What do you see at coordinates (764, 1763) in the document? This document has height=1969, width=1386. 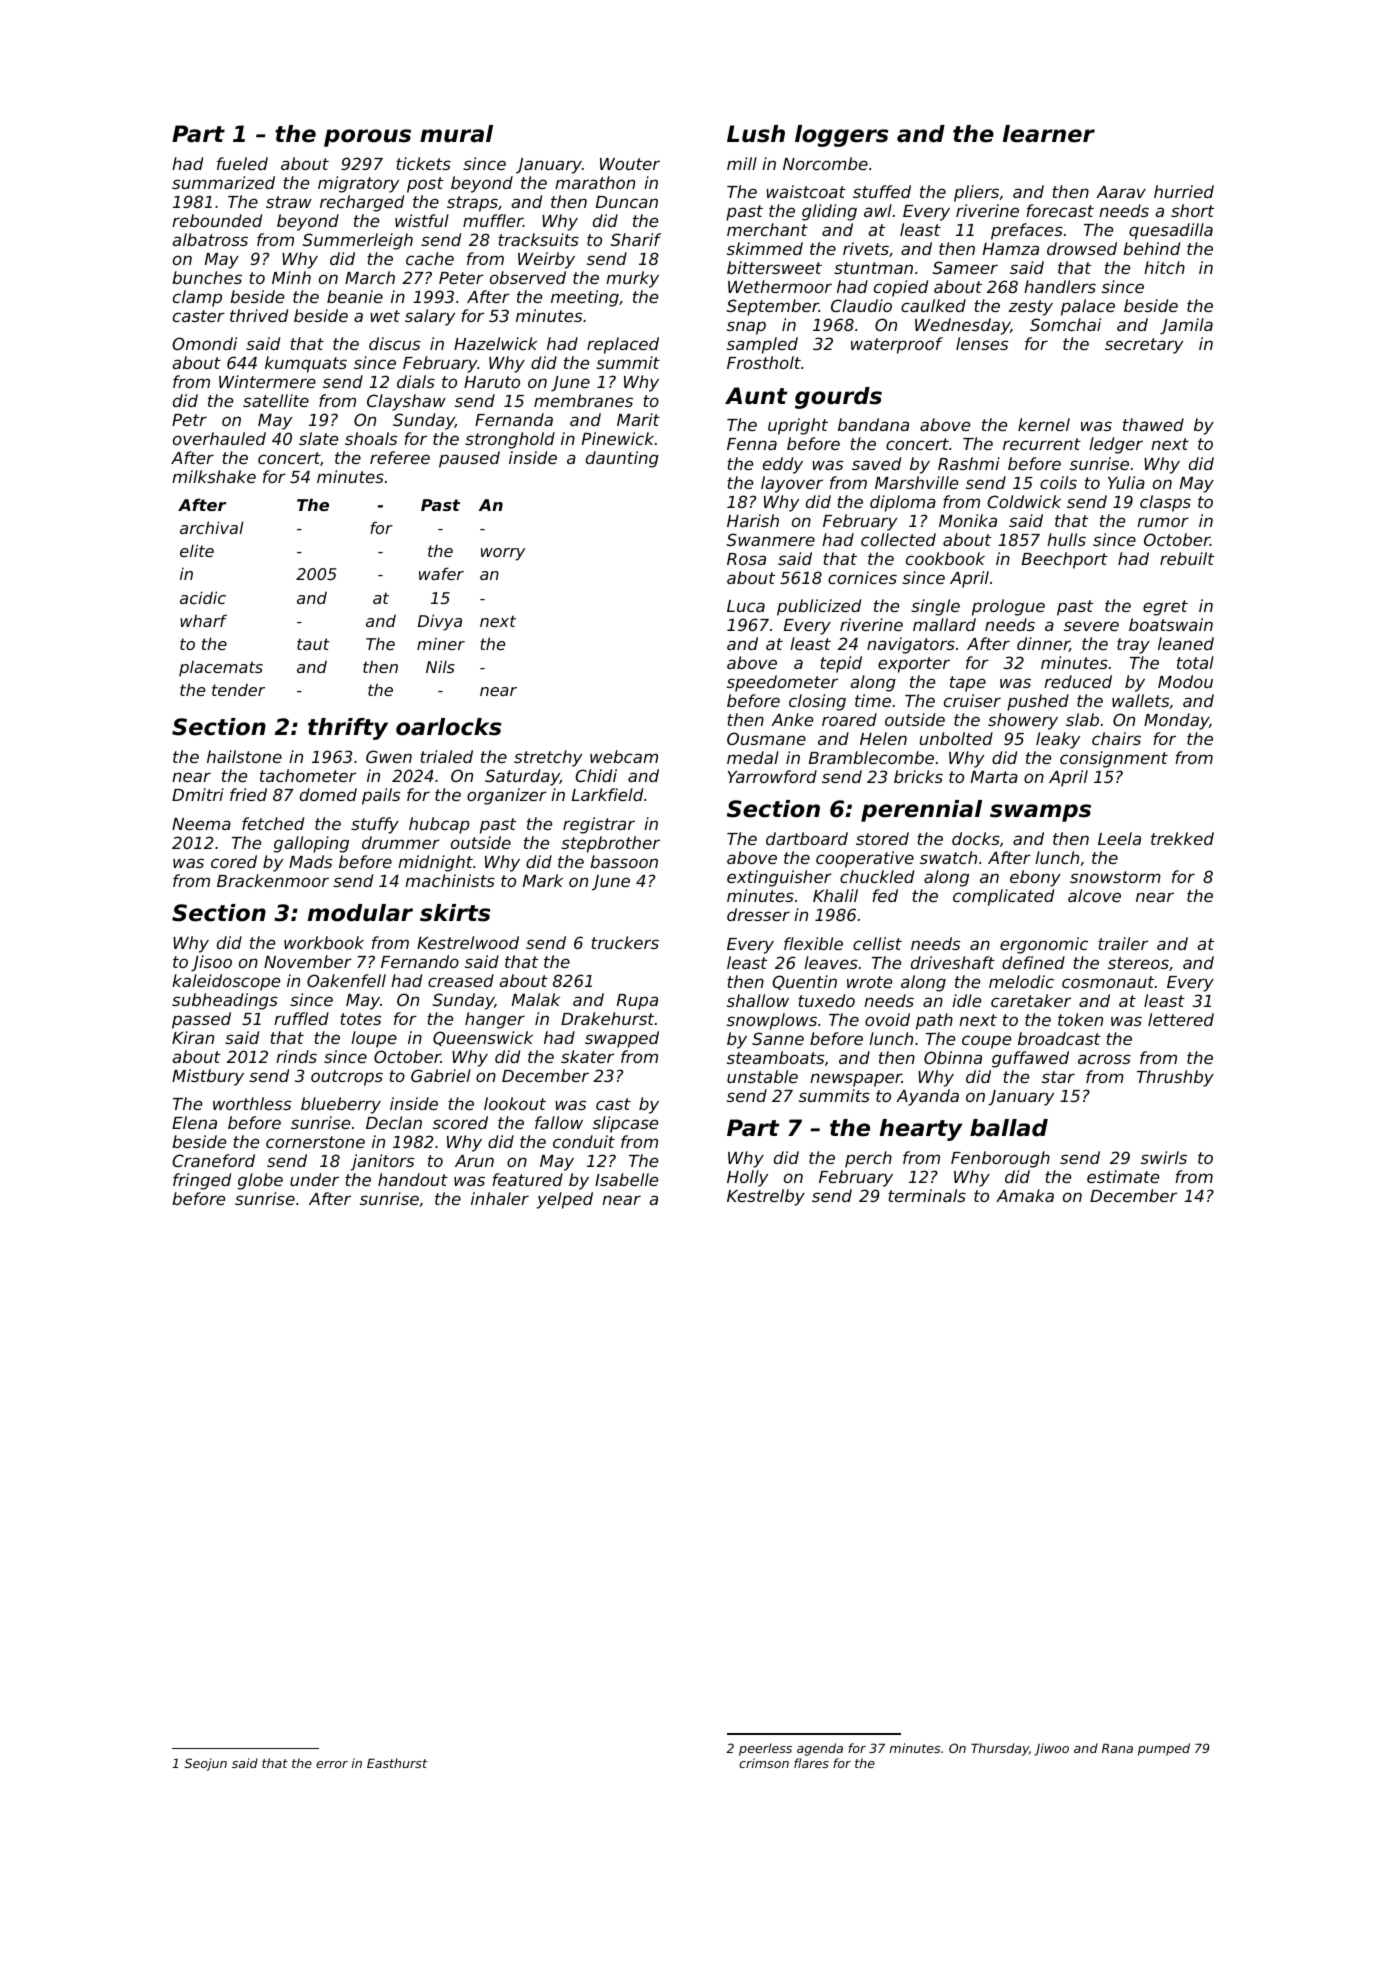 I see `crimson` at bounding box center [764, 1763].
